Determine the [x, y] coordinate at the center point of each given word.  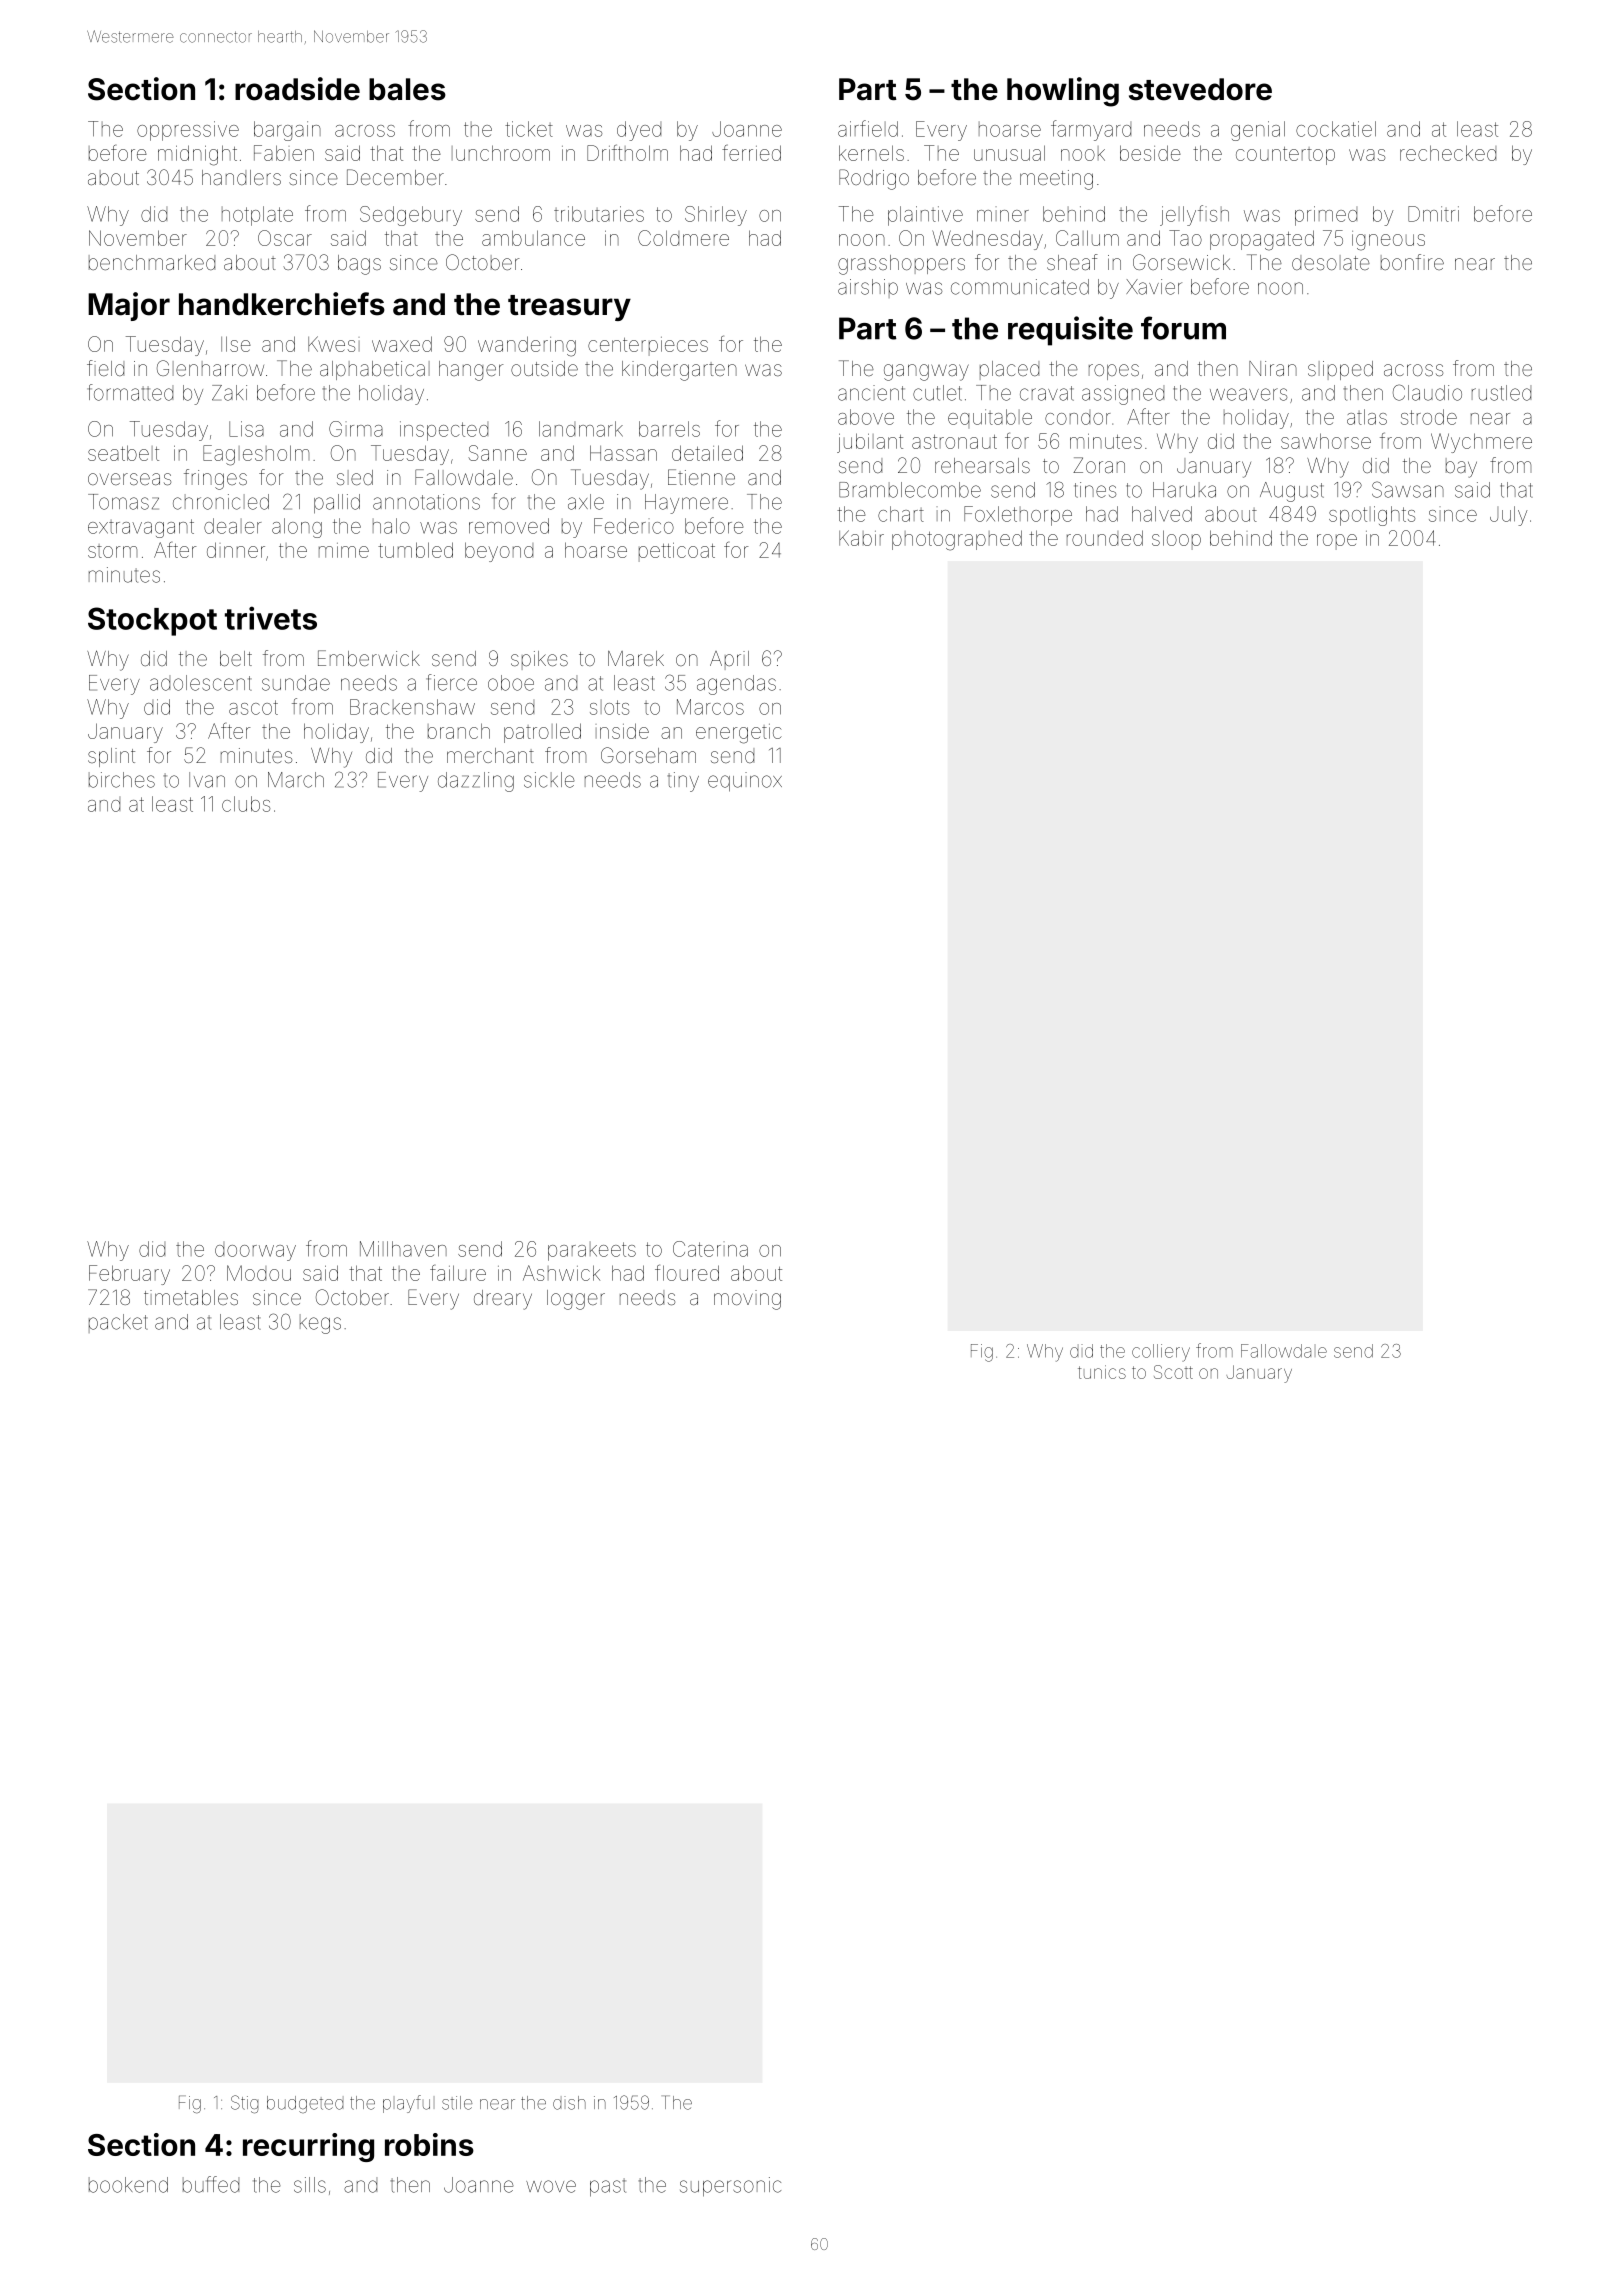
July [1508, 516]
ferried [751, 153]
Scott [1173, 1372]
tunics [1102, 1372]
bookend [128, 2185]
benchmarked [152, 262]
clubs [246, 804]
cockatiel [1336, 129]
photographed [957, 540]
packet [118, 1323]
